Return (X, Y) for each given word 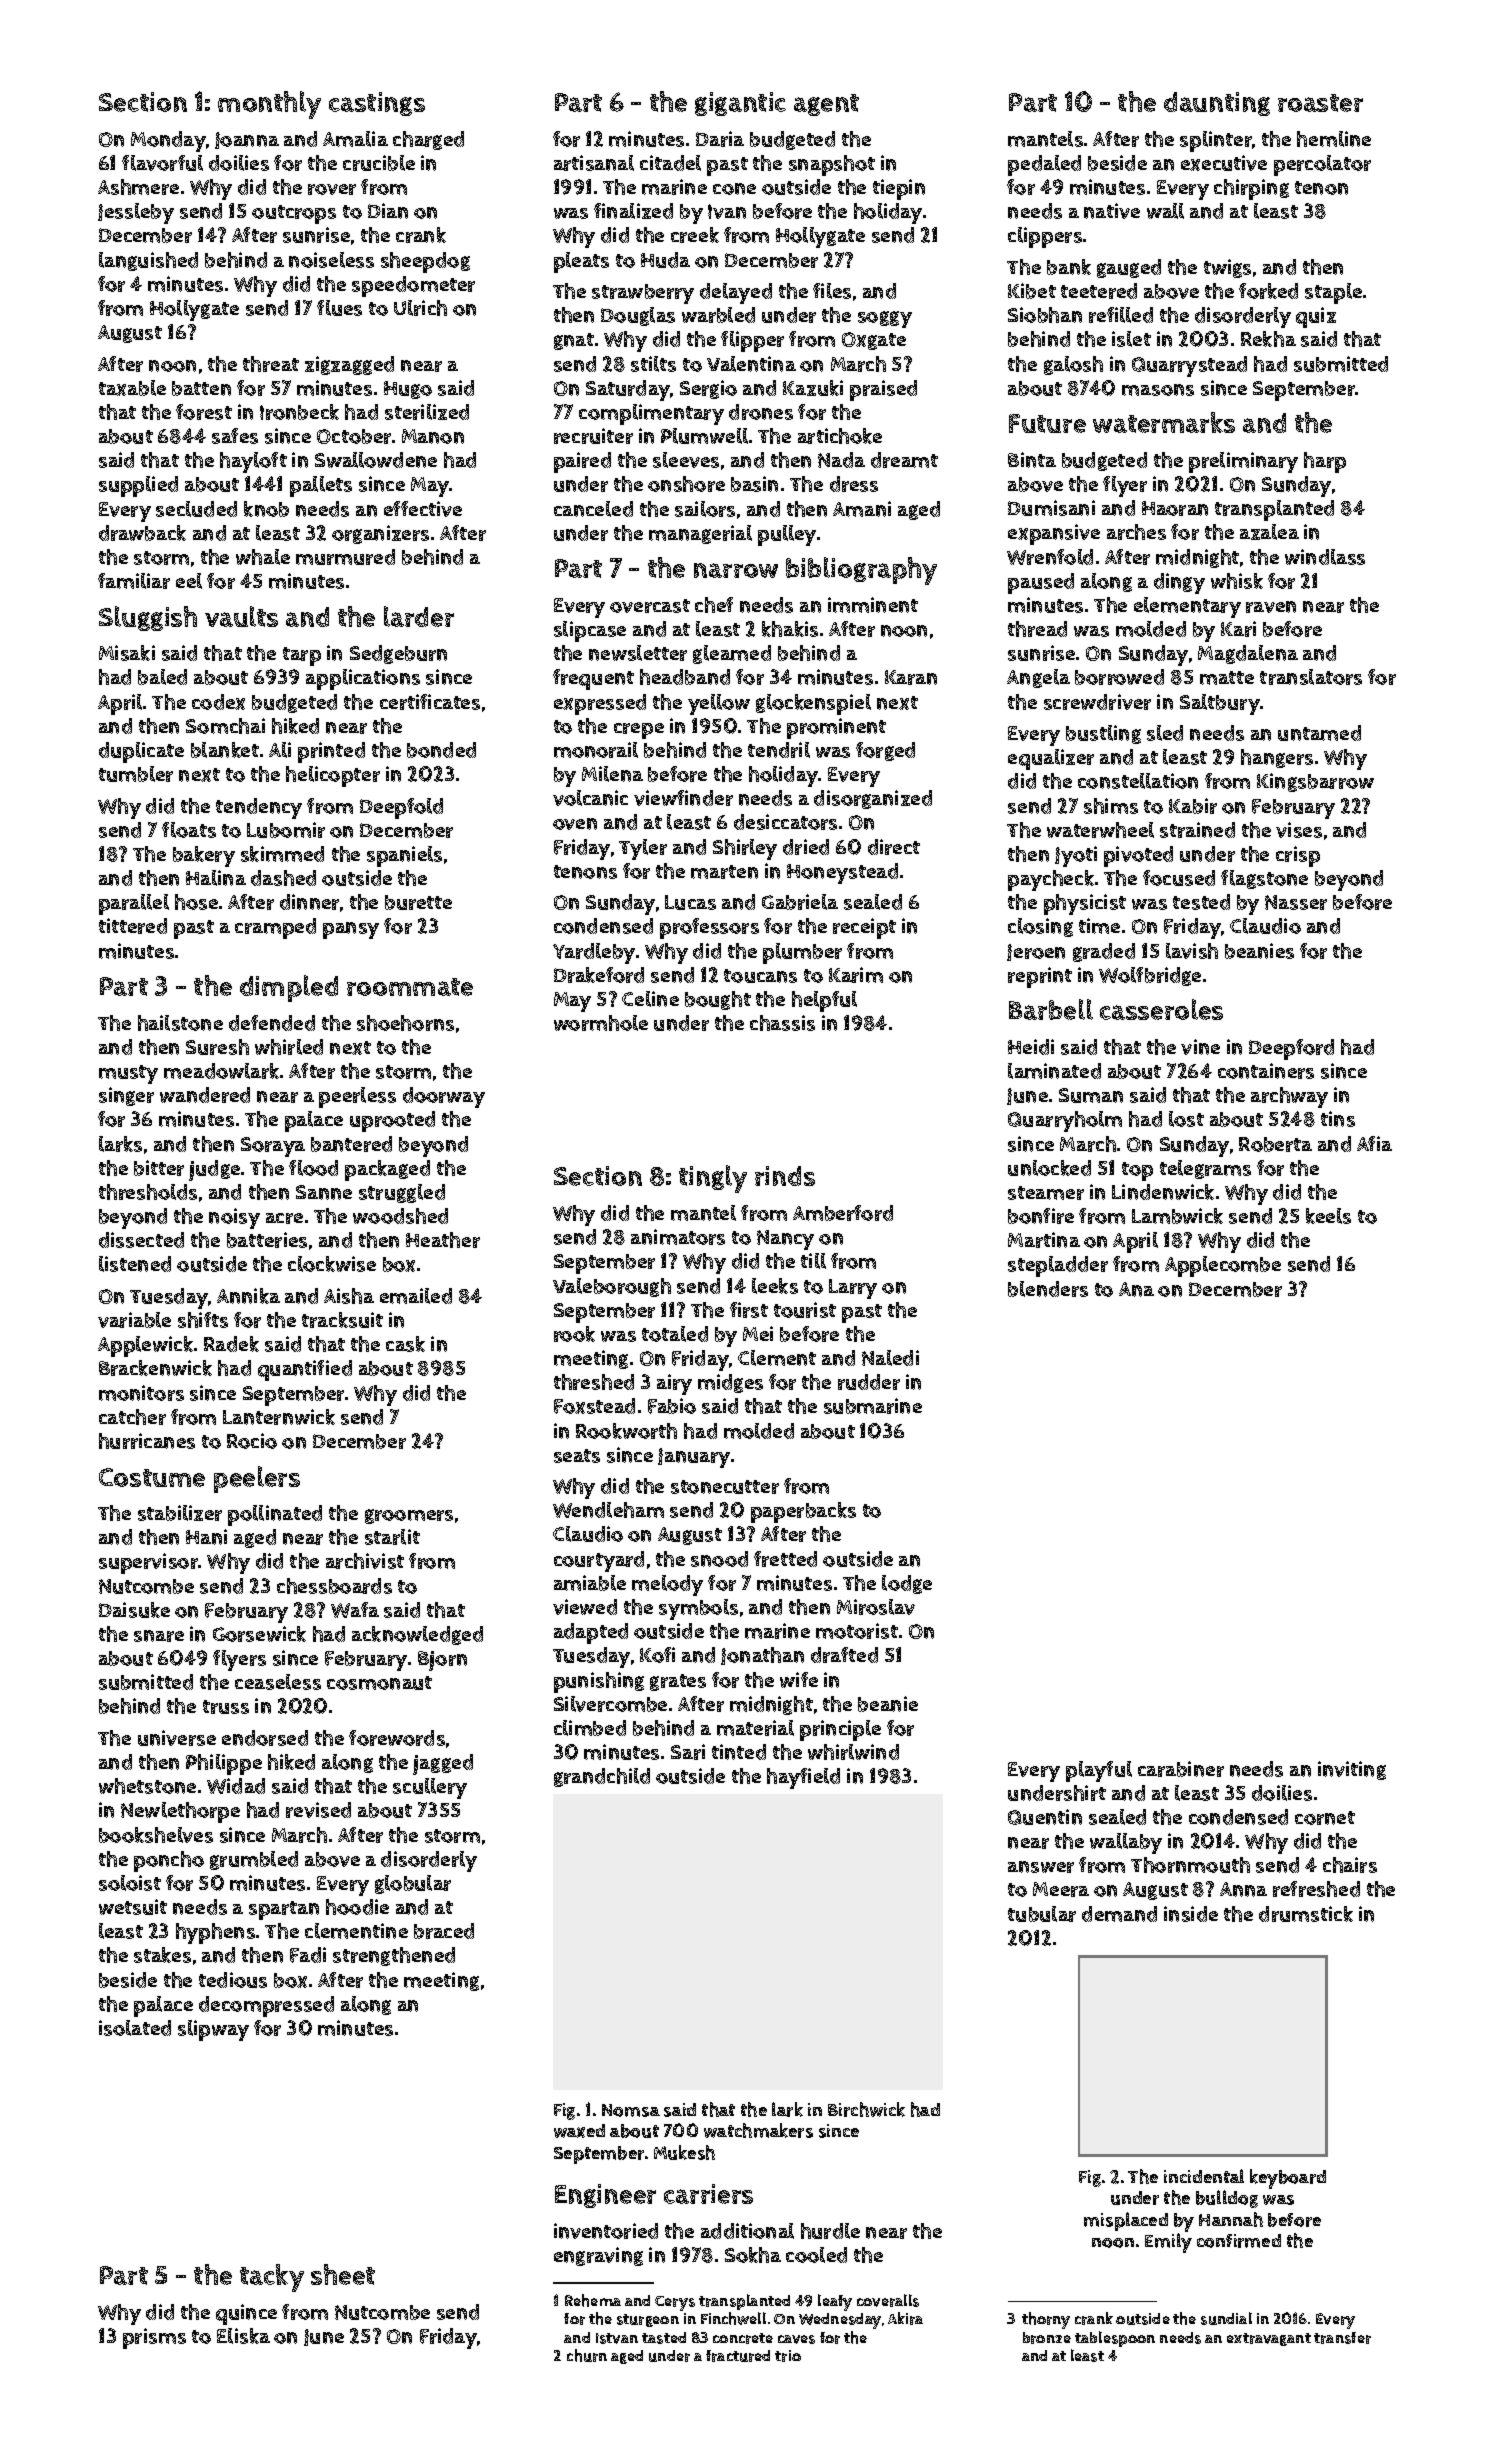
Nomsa (631, 2110)
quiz (1316, 317)
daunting (1217, 104)
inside (1191, 1914)
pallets (321, 486)
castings (377, 104)
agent (826, 105)
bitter (159, 1168)
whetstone (147, 1786)
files (832, 291)
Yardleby (594, 953)
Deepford (1291, 1049)
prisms (154, 2338)
